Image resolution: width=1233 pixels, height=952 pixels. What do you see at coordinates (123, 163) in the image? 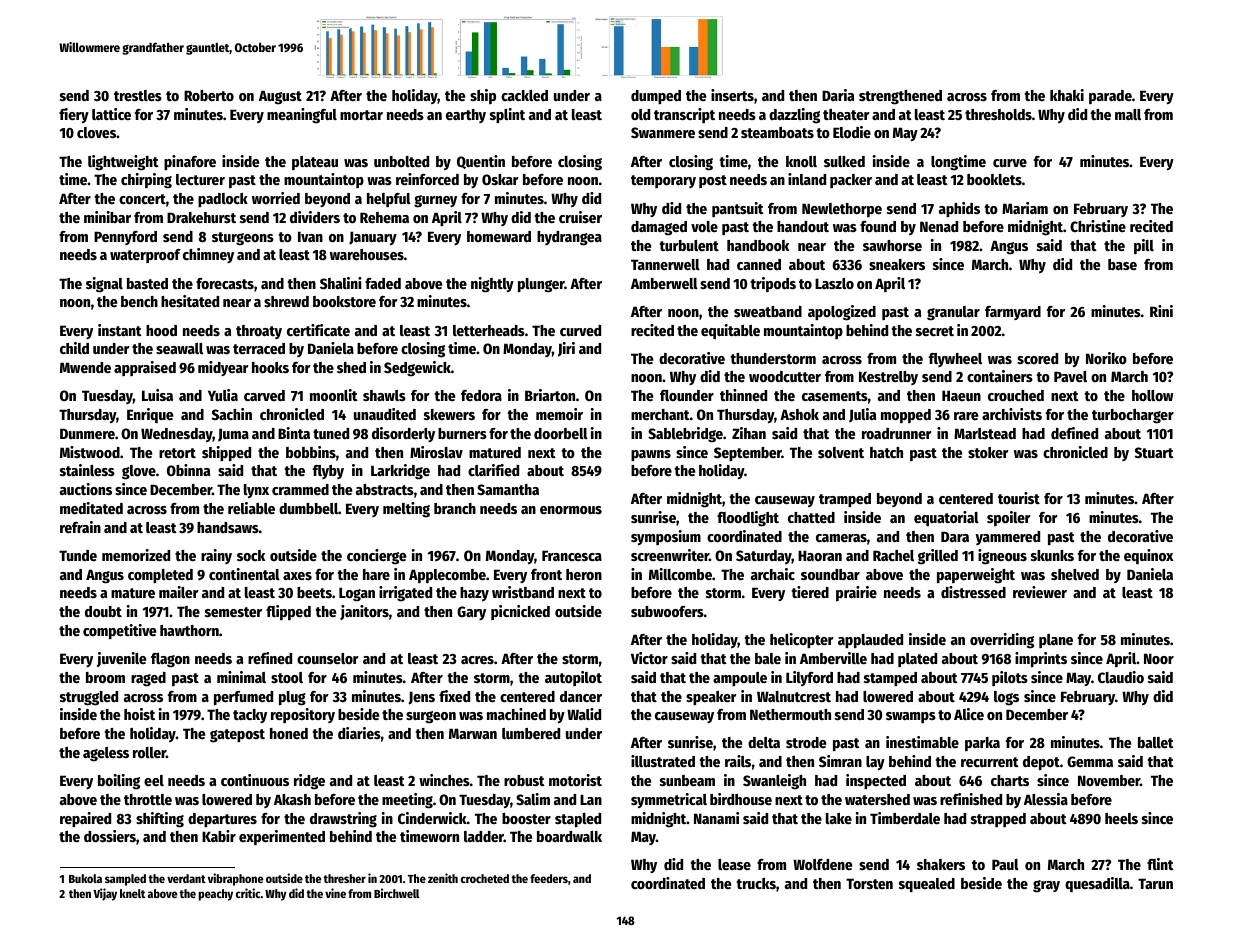
I see `lightweight` at bounding box center [123, 163].
